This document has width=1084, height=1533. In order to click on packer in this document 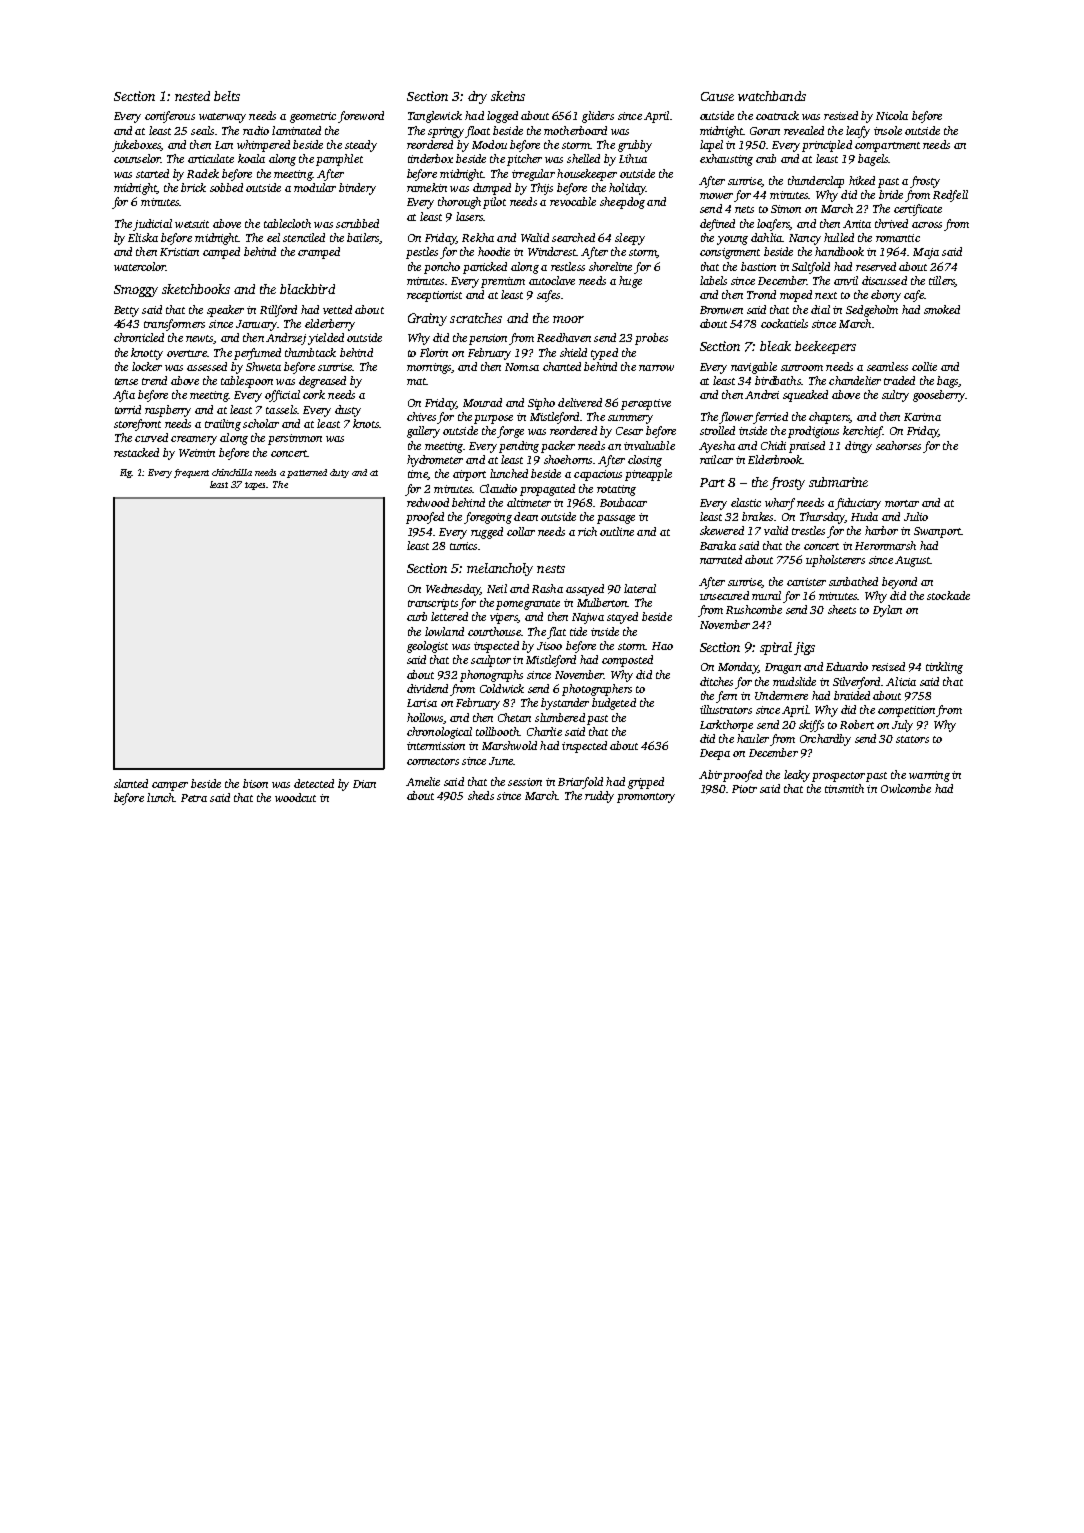, I will do `click(558, 447)`.
